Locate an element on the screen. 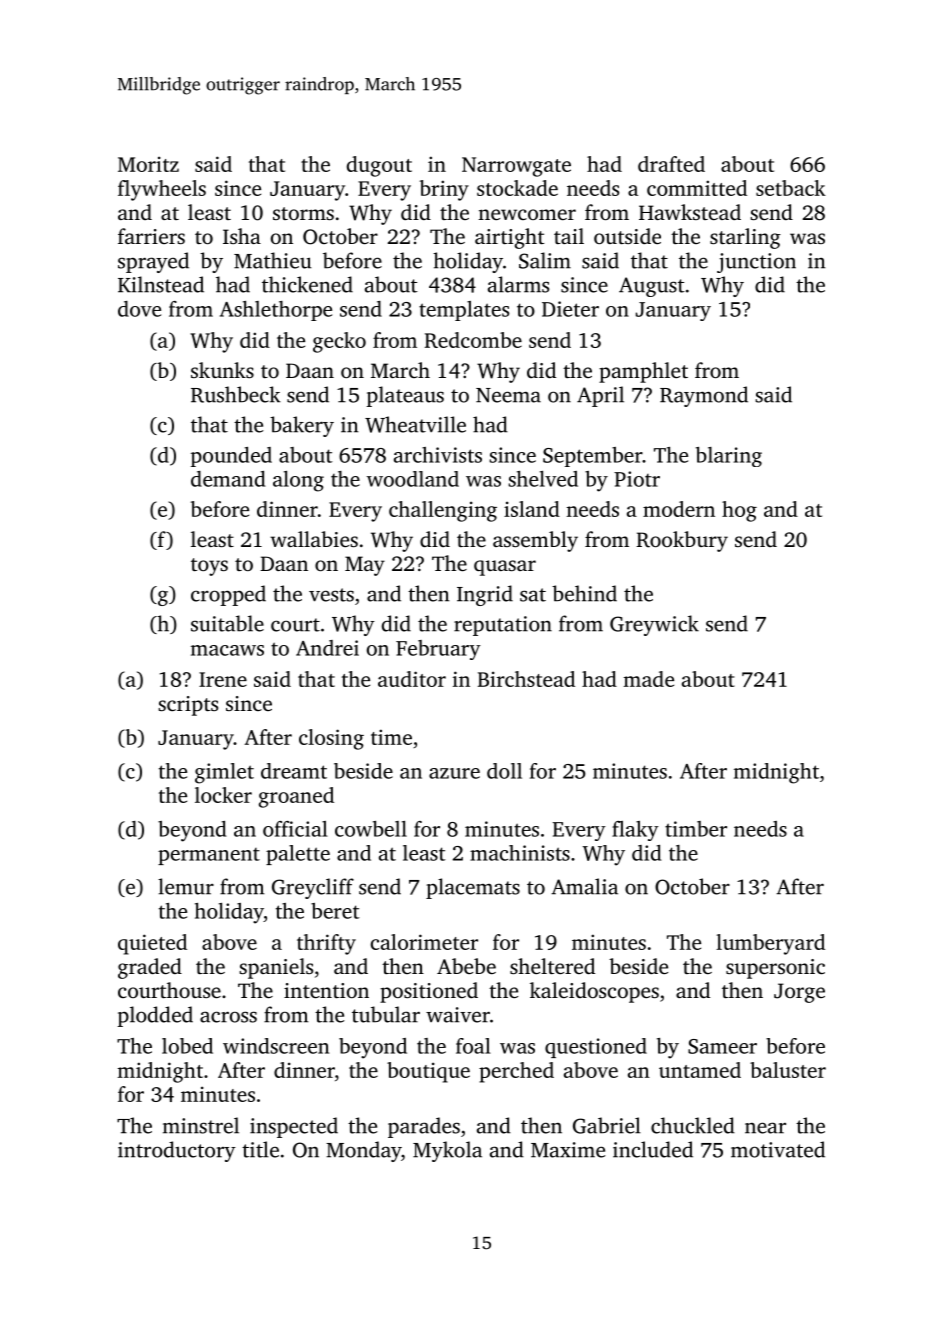 The width and height of the screenshot is (943, 1338). made is located at coordinates (649, 679).
